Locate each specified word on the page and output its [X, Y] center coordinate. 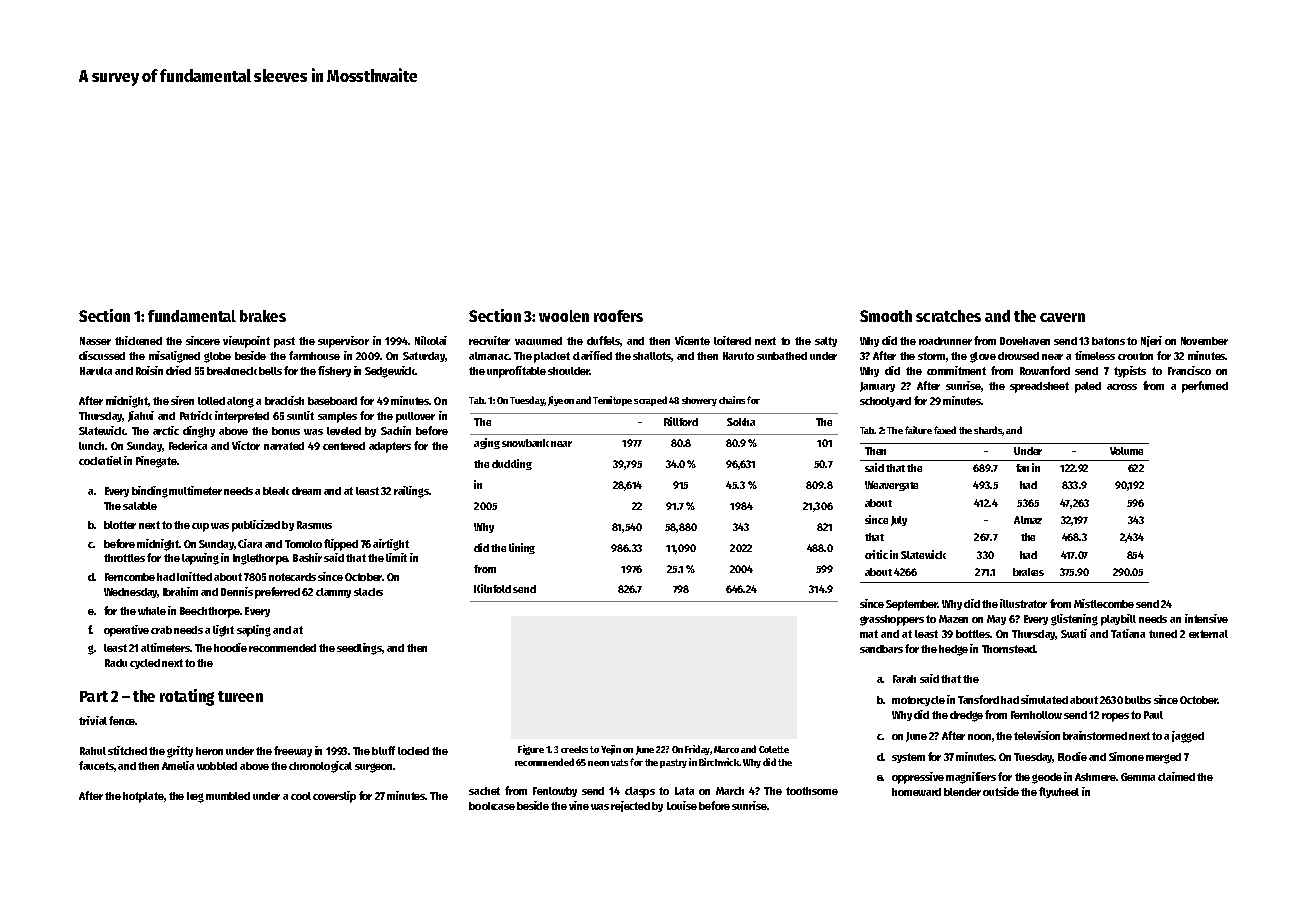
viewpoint [246, 342]
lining [522, 548]
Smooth [886, 316]
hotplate [143, 797]
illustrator [1023, 603]
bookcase [492, 806]
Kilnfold [492, 588]
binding [150, 492]
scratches [948, 316]
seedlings [359, 649]
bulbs [1138, 700]
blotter [120, 525]
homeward [916, 792]
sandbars [881, 649]
